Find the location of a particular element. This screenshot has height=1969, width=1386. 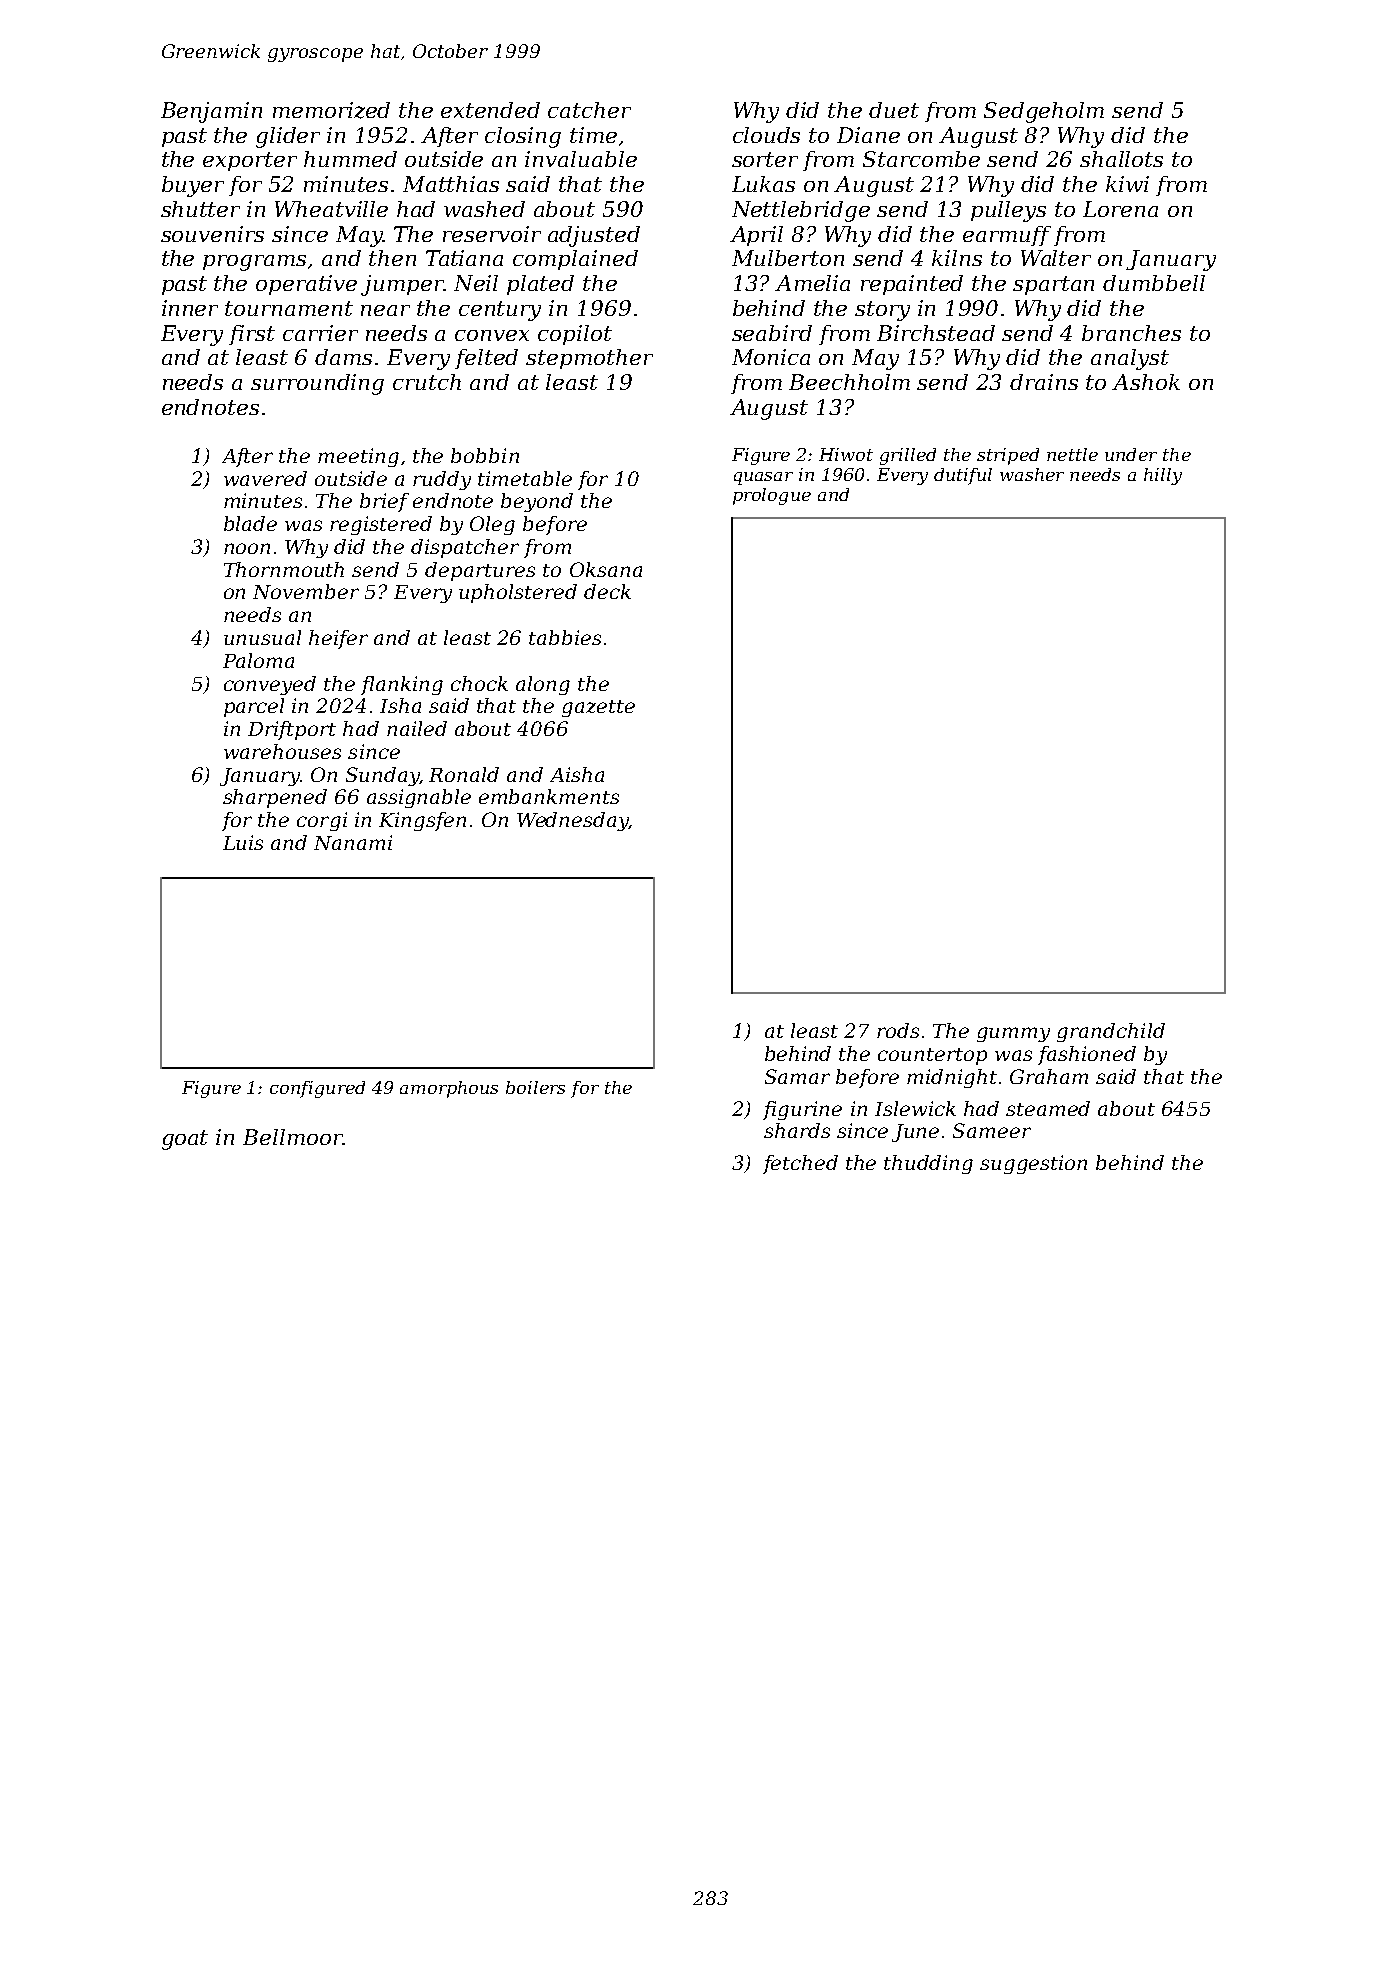

Sedgeholm is located at coordinates (1044, 112).
